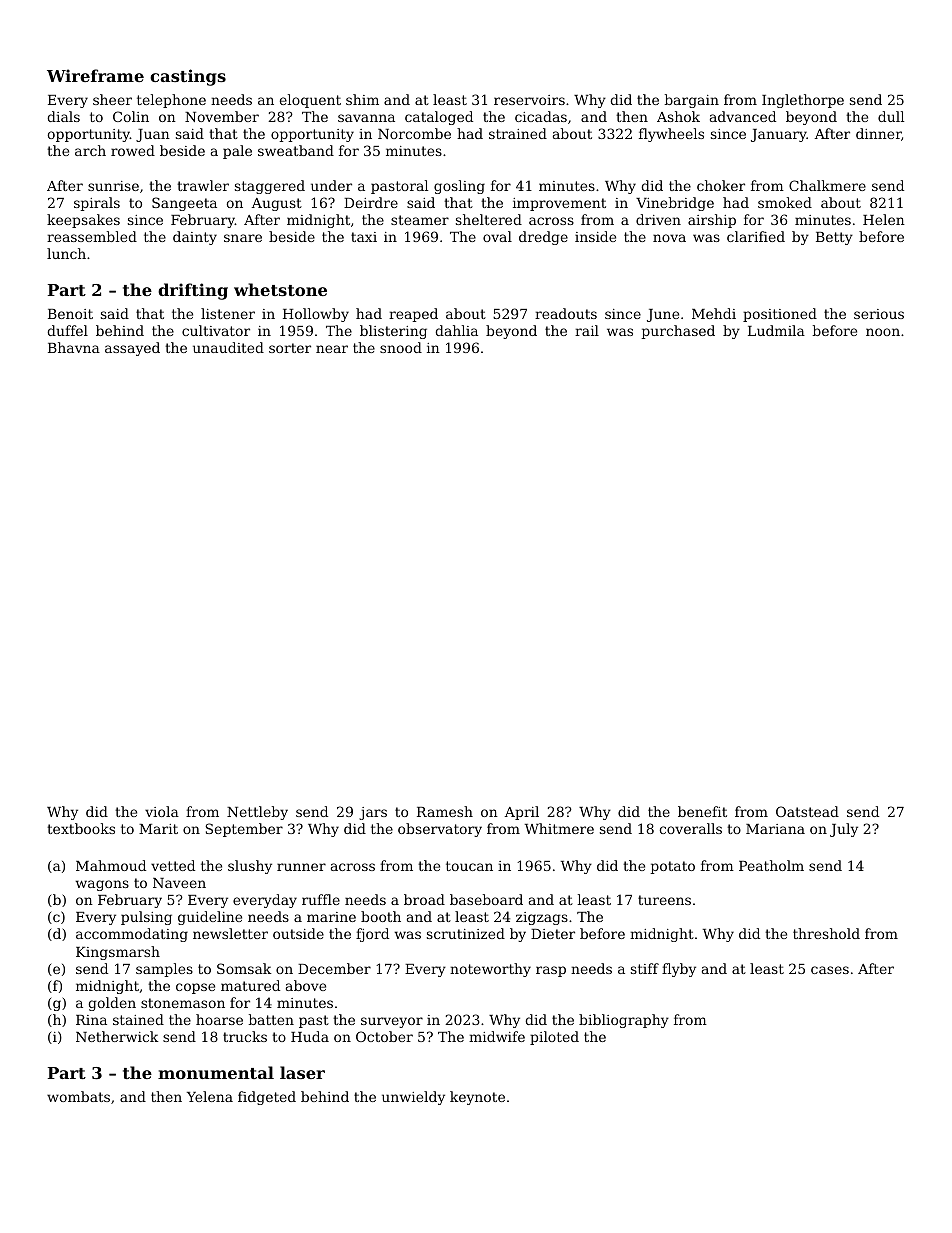  Describe the element at coordinates (554, 1038) in the screenshot. I see `piloted` at that location.
